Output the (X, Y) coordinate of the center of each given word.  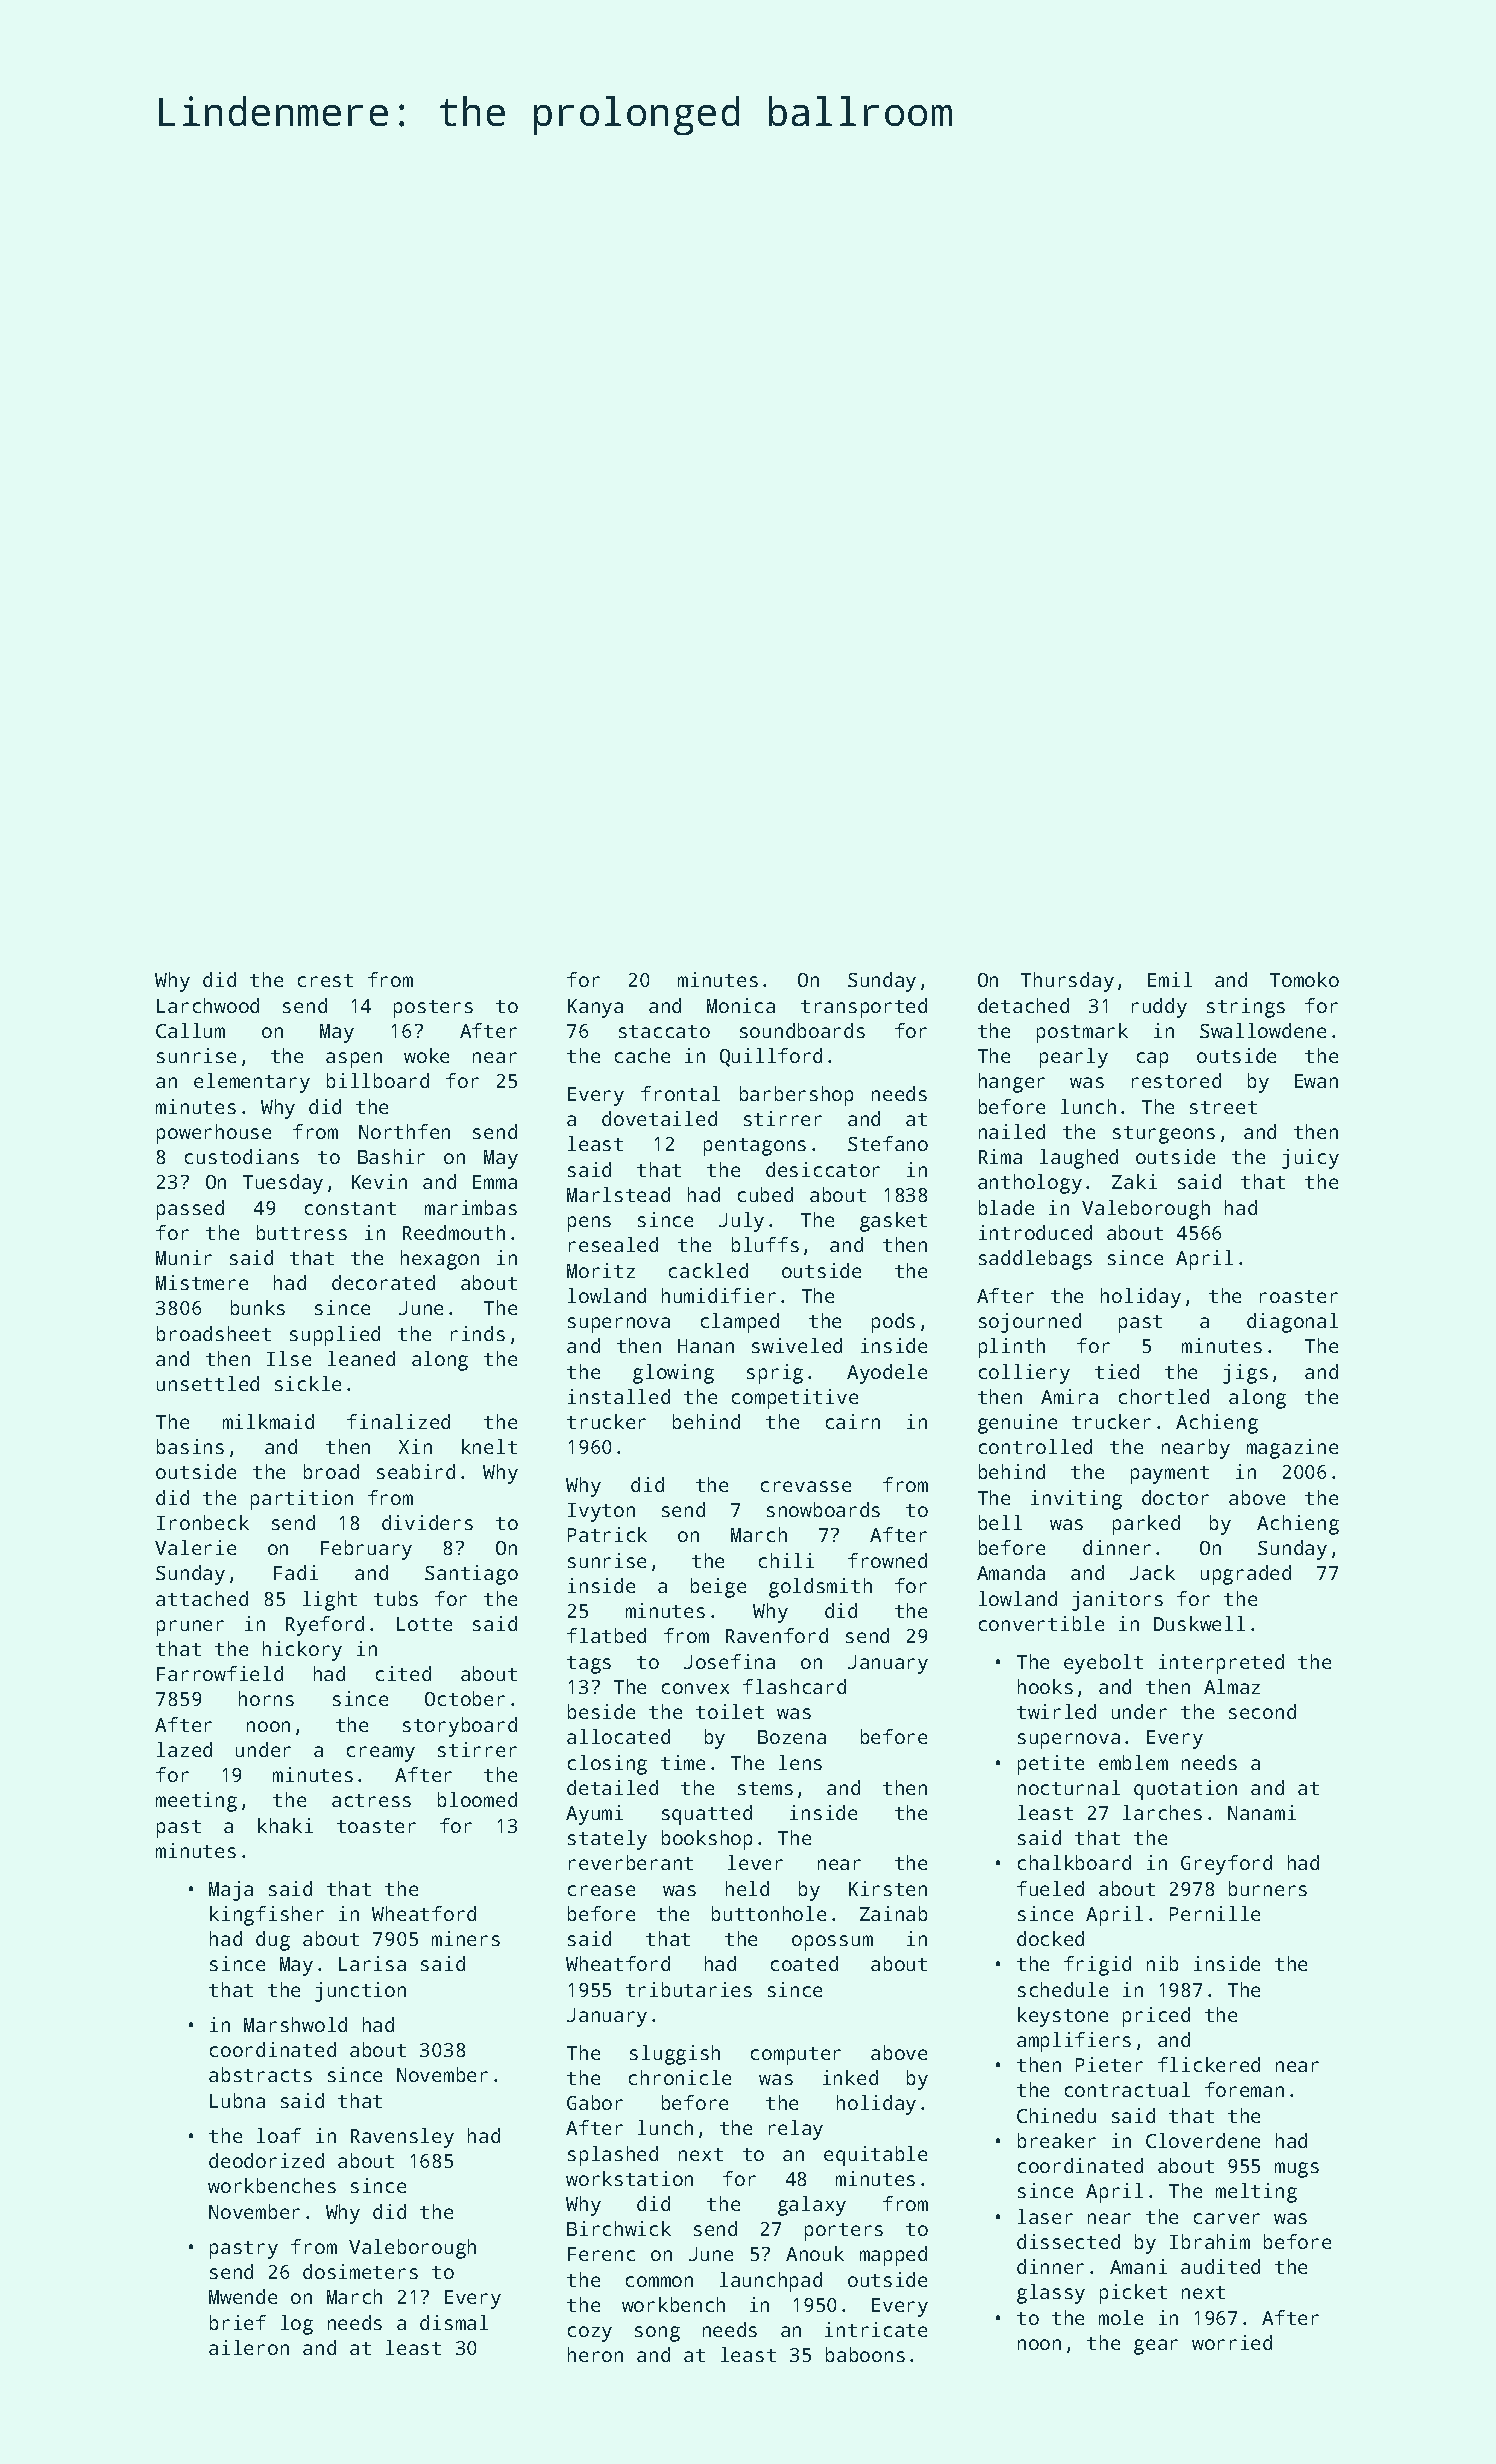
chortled (1164, 1396)
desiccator (823, 1169)
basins (190, 1446)
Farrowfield (220, 1673)
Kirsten (888, 1888)
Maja (231, 1891)
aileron (249, 2347)
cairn (853, 1421)
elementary (252, 1083)
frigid (1097, 1966)
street (1223, 1107)
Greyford (1226, 1865)
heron (595, 2354)
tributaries (689, 1989)
